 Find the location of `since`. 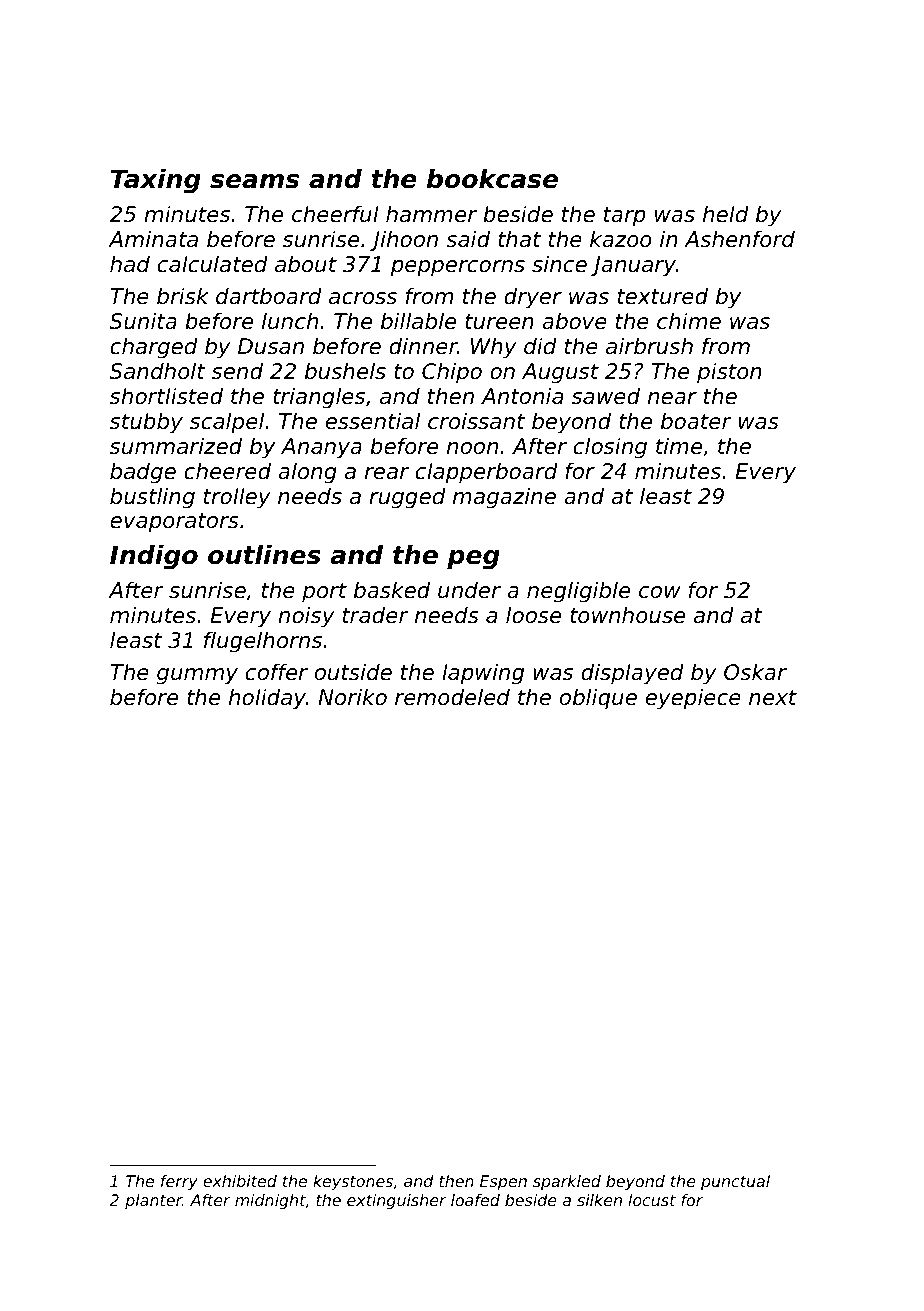

since is located at coordinates (559, 264).
